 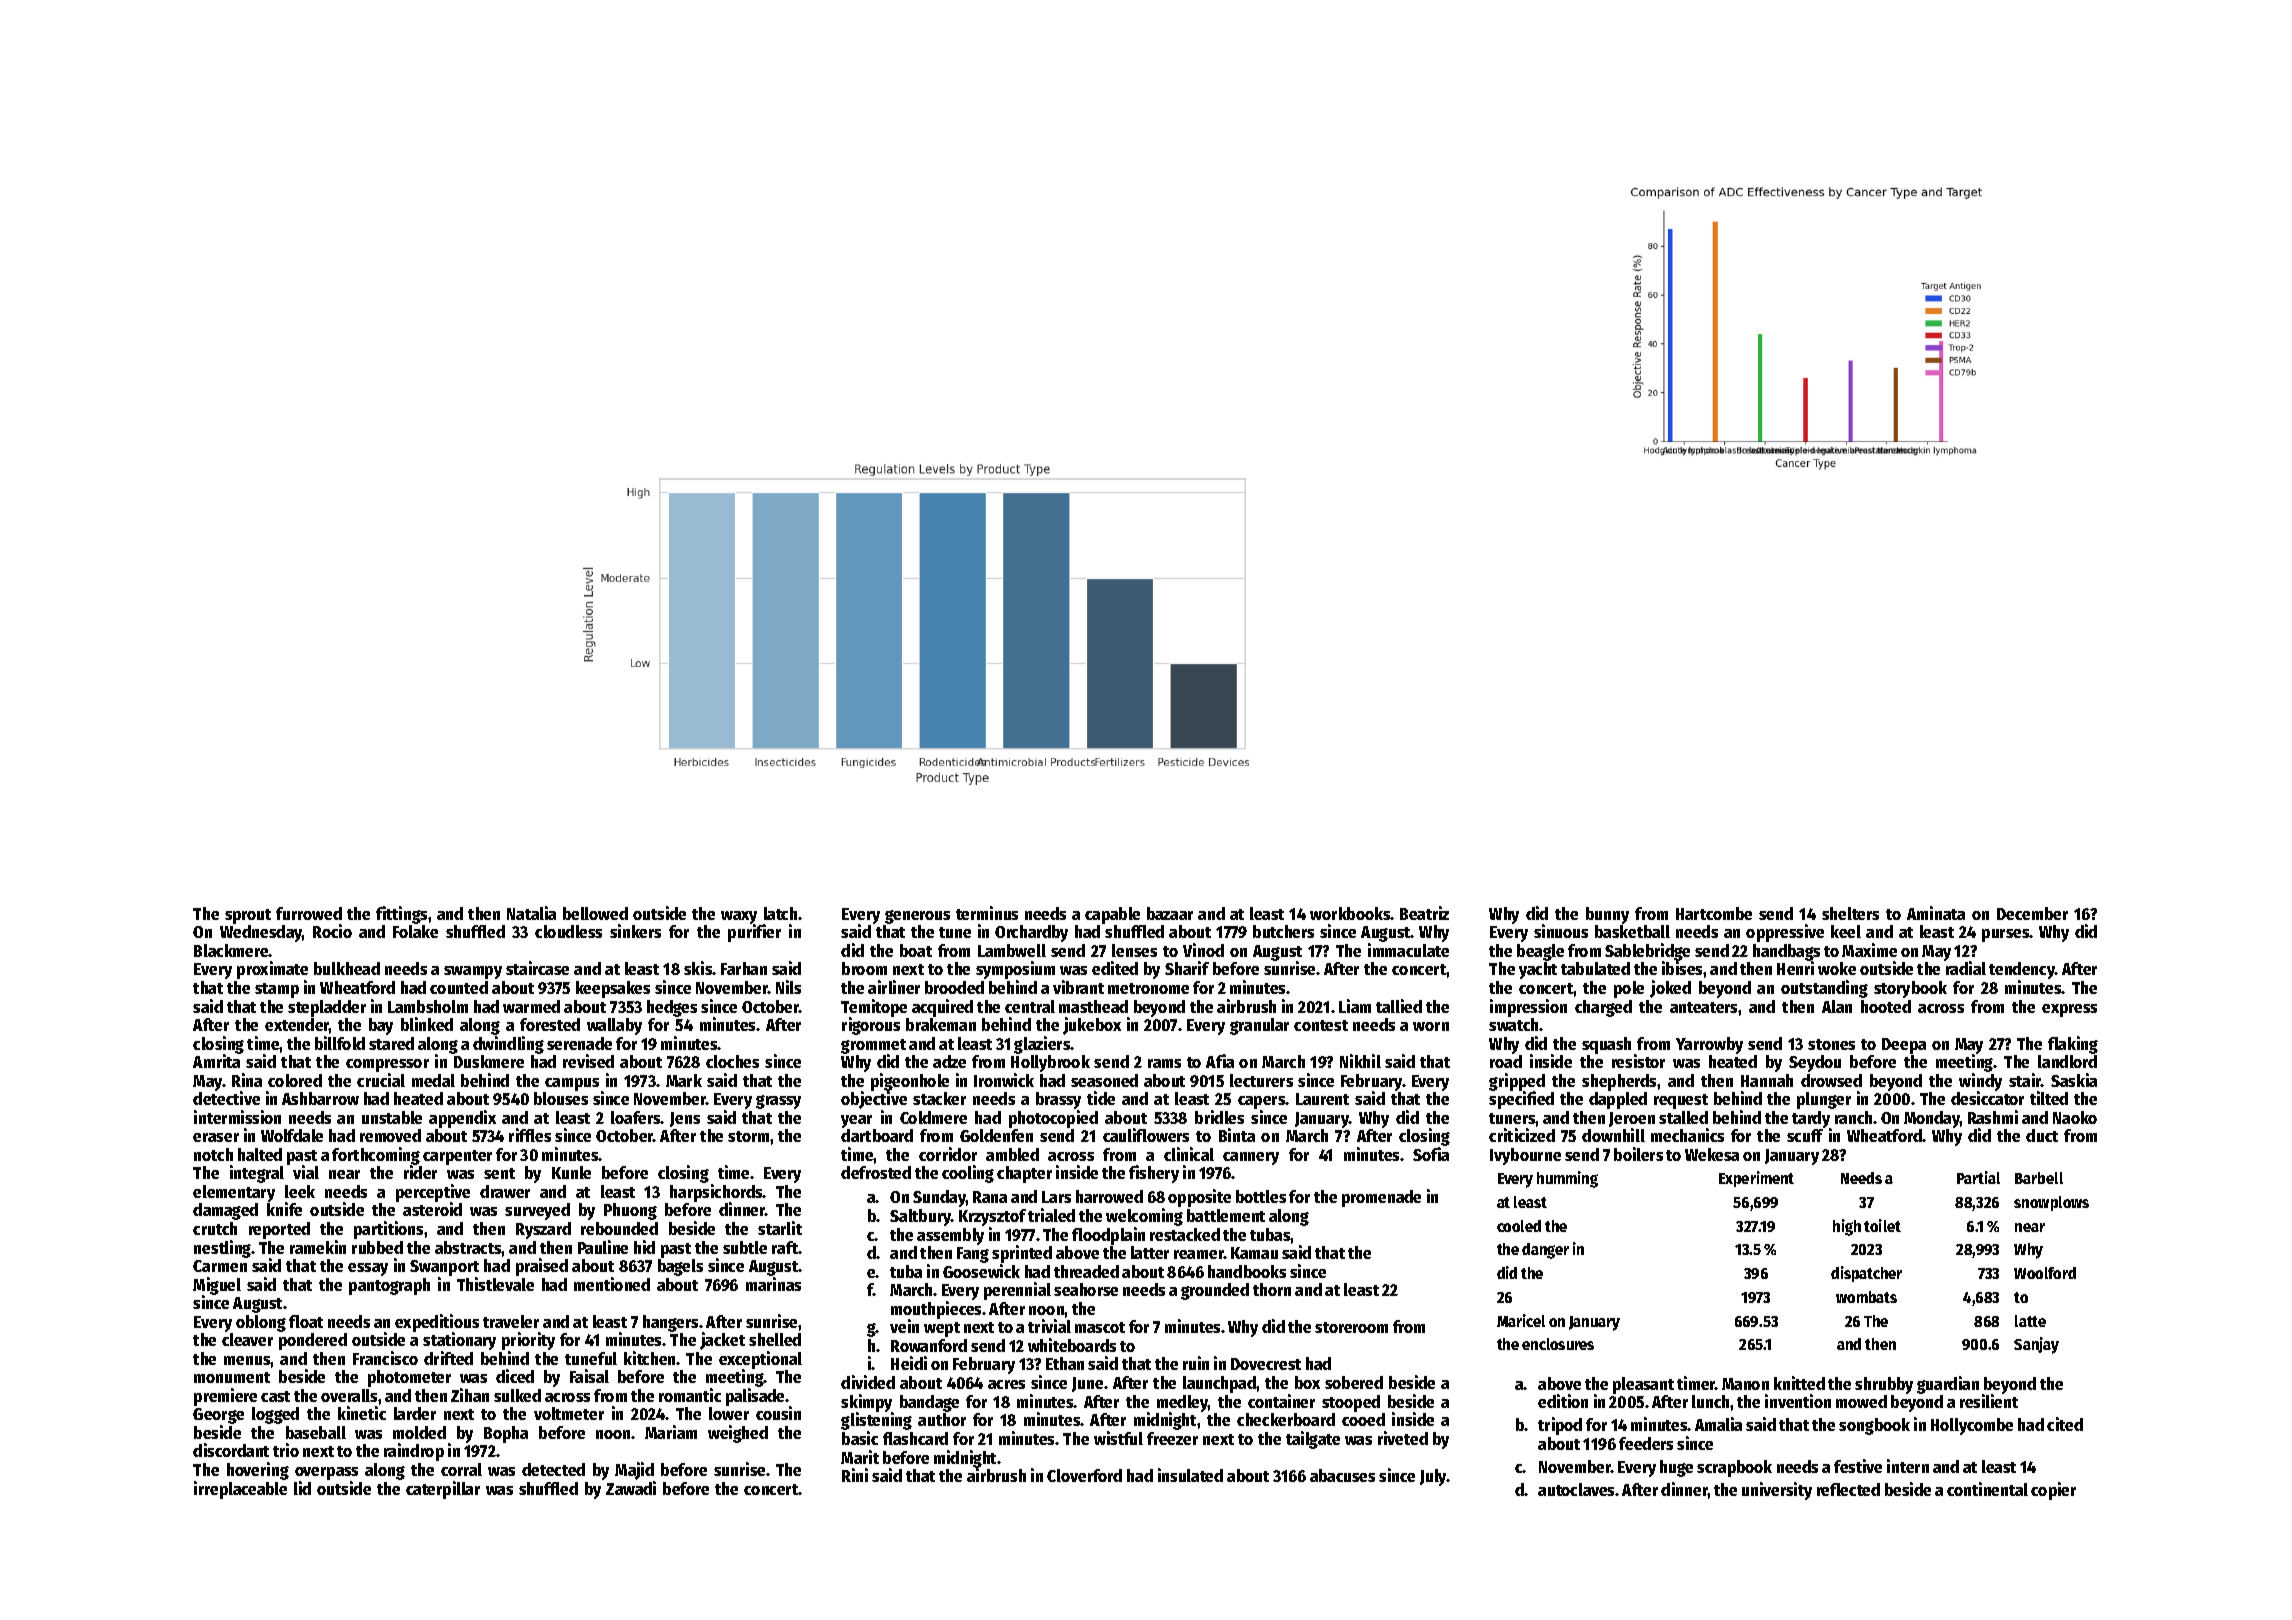 What do you see at coordinates (2036, 1345) in the image?
I see `Sanjay` at bounding box center [2036, 1345].
